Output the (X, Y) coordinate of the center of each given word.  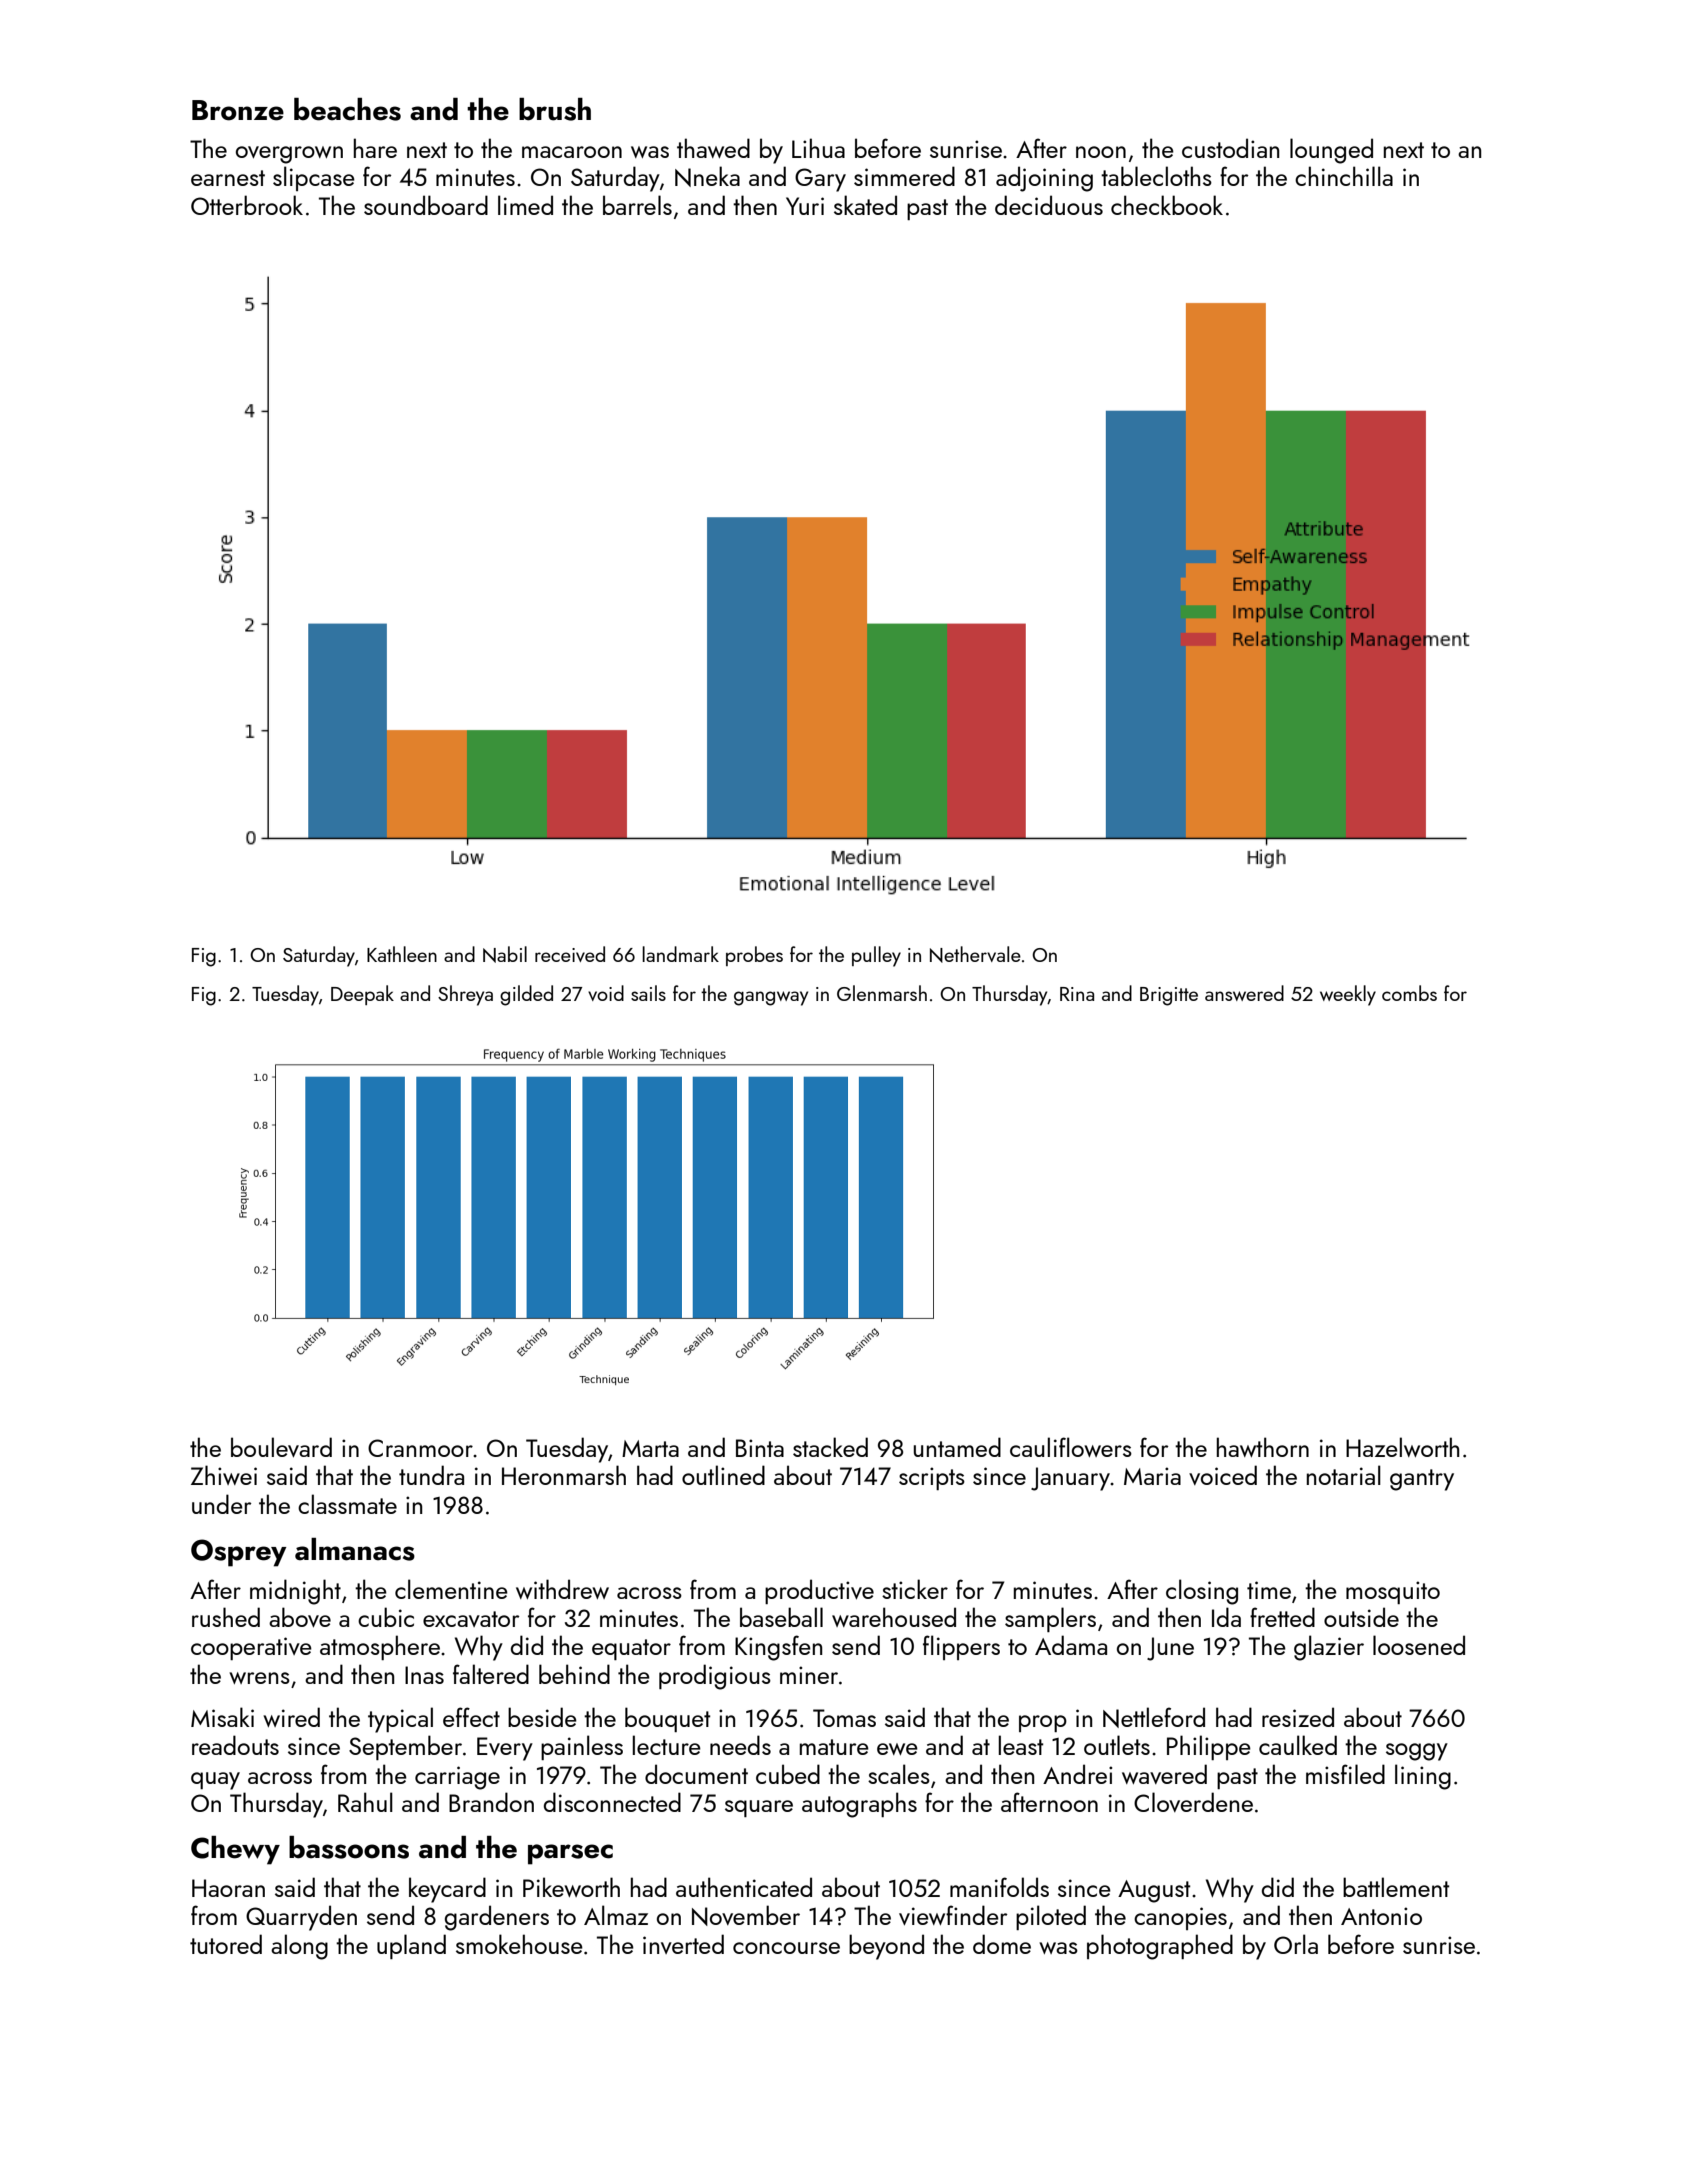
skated (865, 205)
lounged (1331, 151)
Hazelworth (1402, 1447)
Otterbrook (247, 205)
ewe (897, 1749)
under (221, 1504)
